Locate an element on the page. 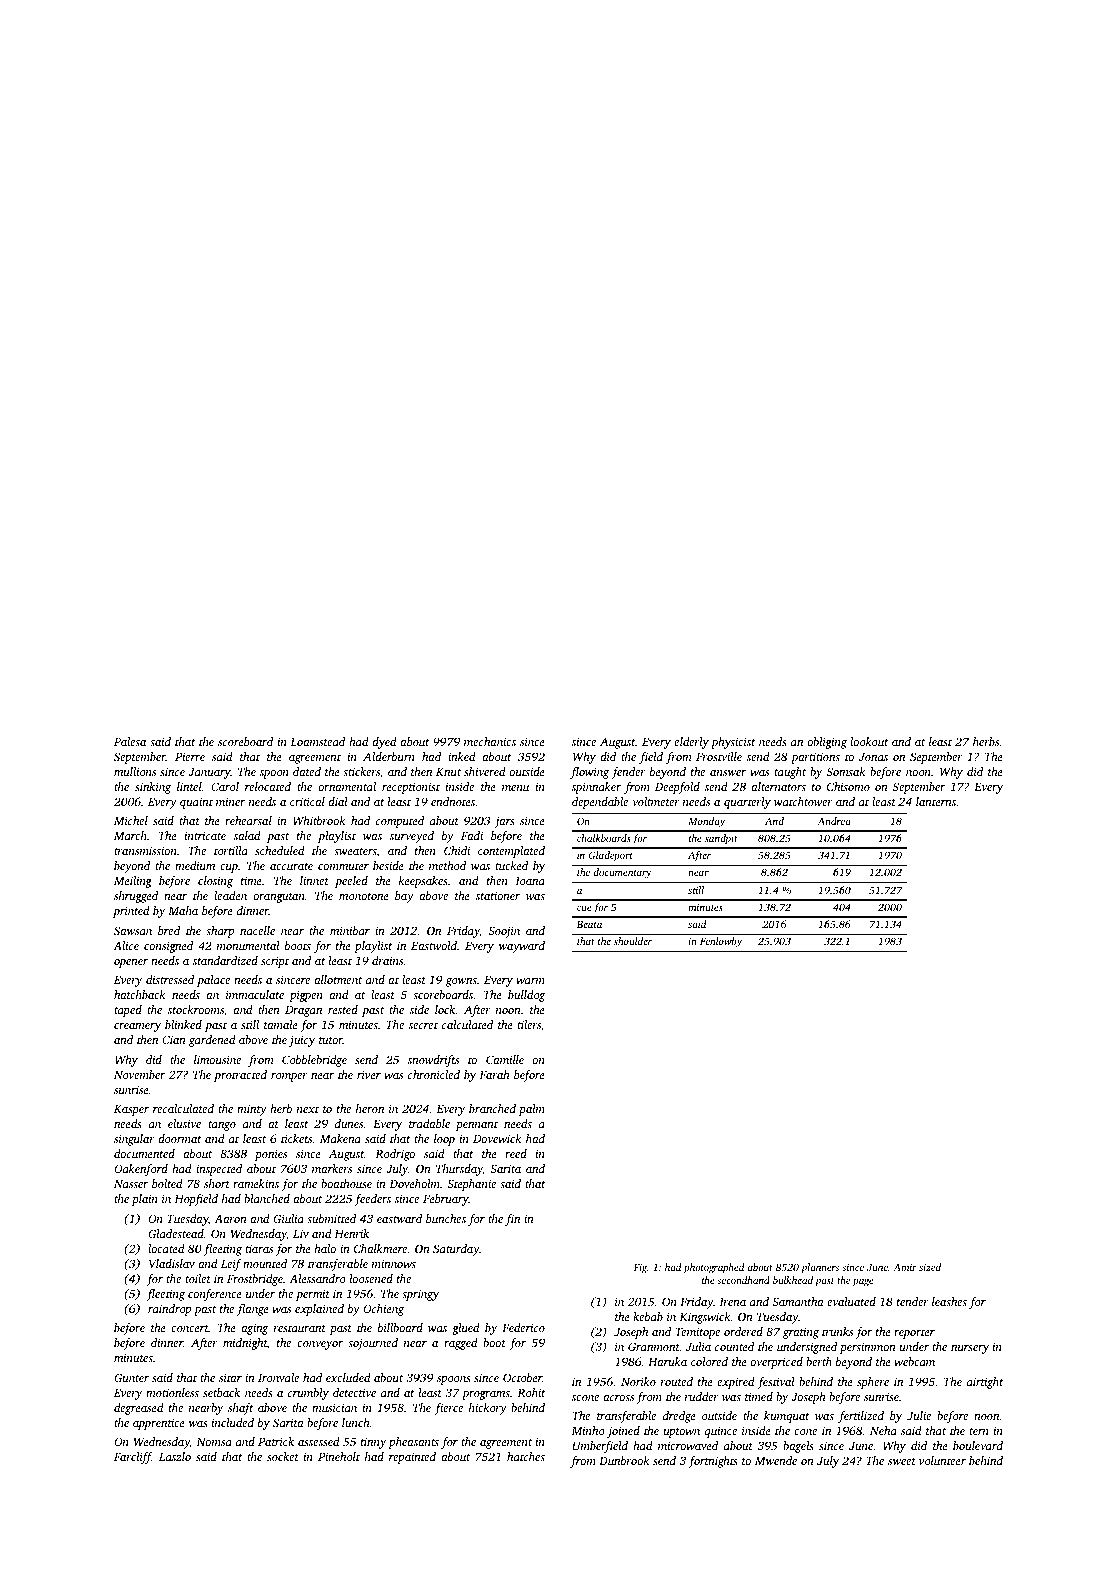 Image resolution: width=1117 pixels, height=1579 pixels. salad is located at coordinates (247, 835).
